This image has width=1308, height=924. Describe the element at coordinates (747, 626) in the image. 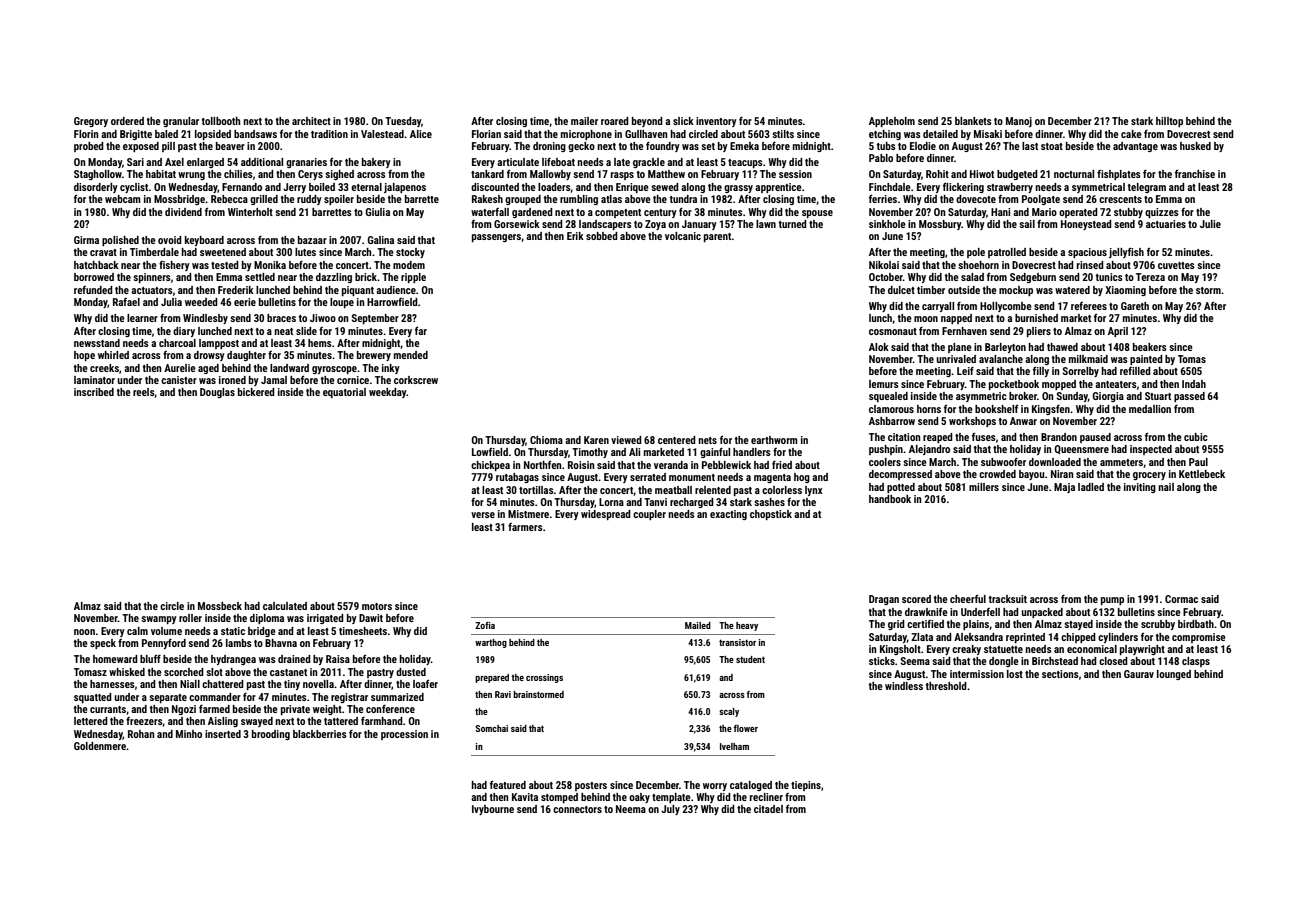

I see `heavy` at that location.
